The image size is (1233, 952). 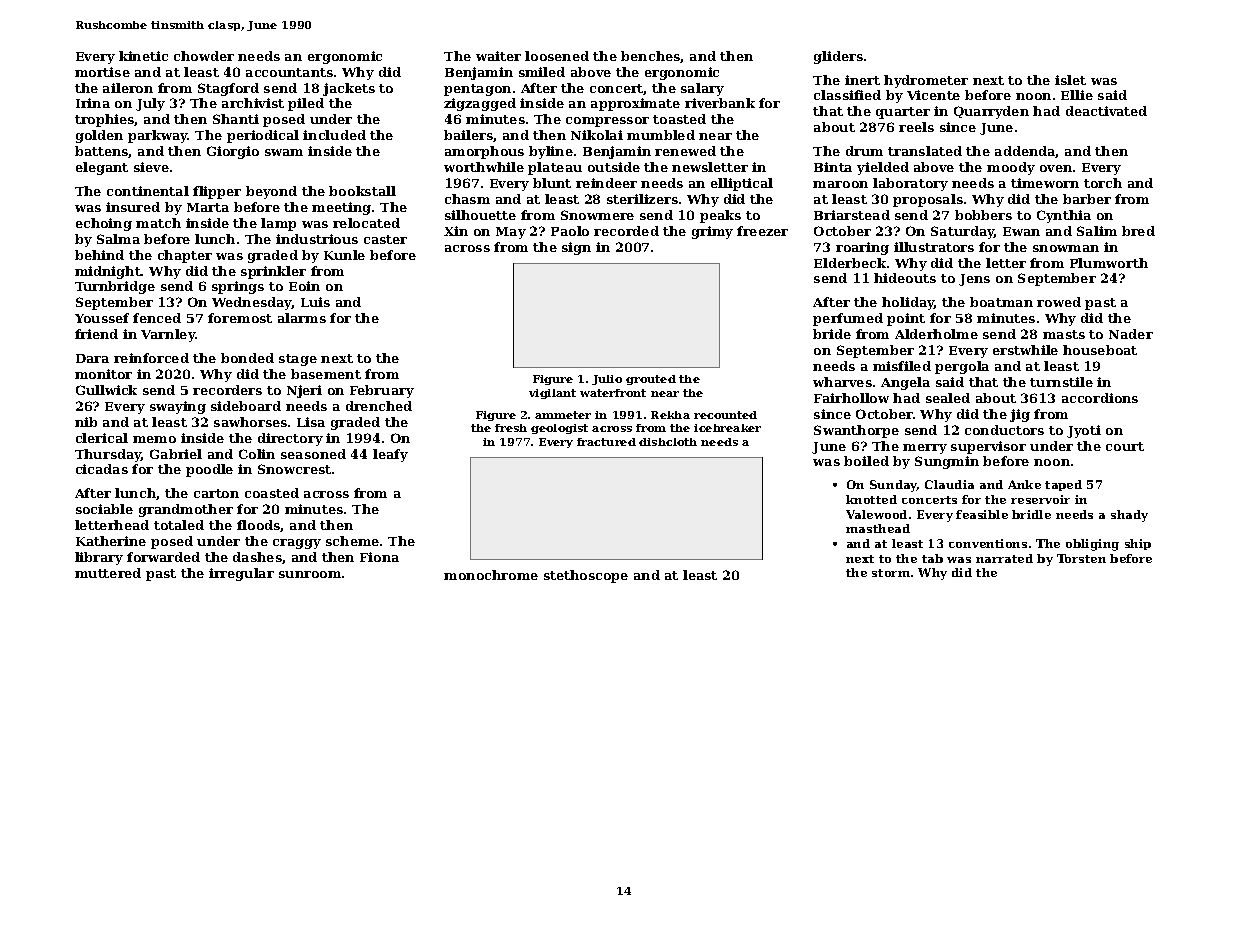 I want to click on dashes, so click(x=257, y=557).
